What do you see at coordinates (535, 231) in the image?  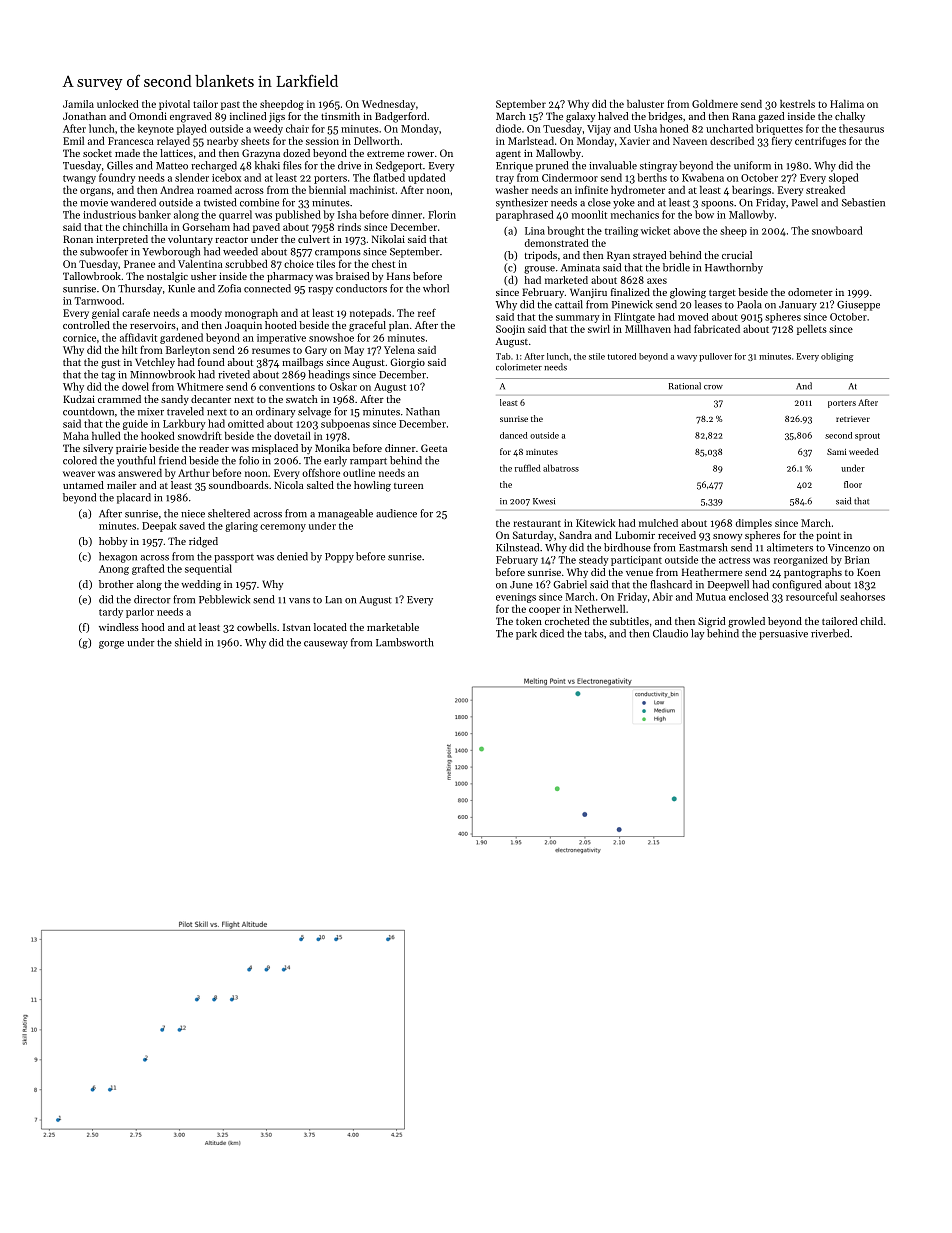 I see `Lina` at bounding box center [535, 231].
